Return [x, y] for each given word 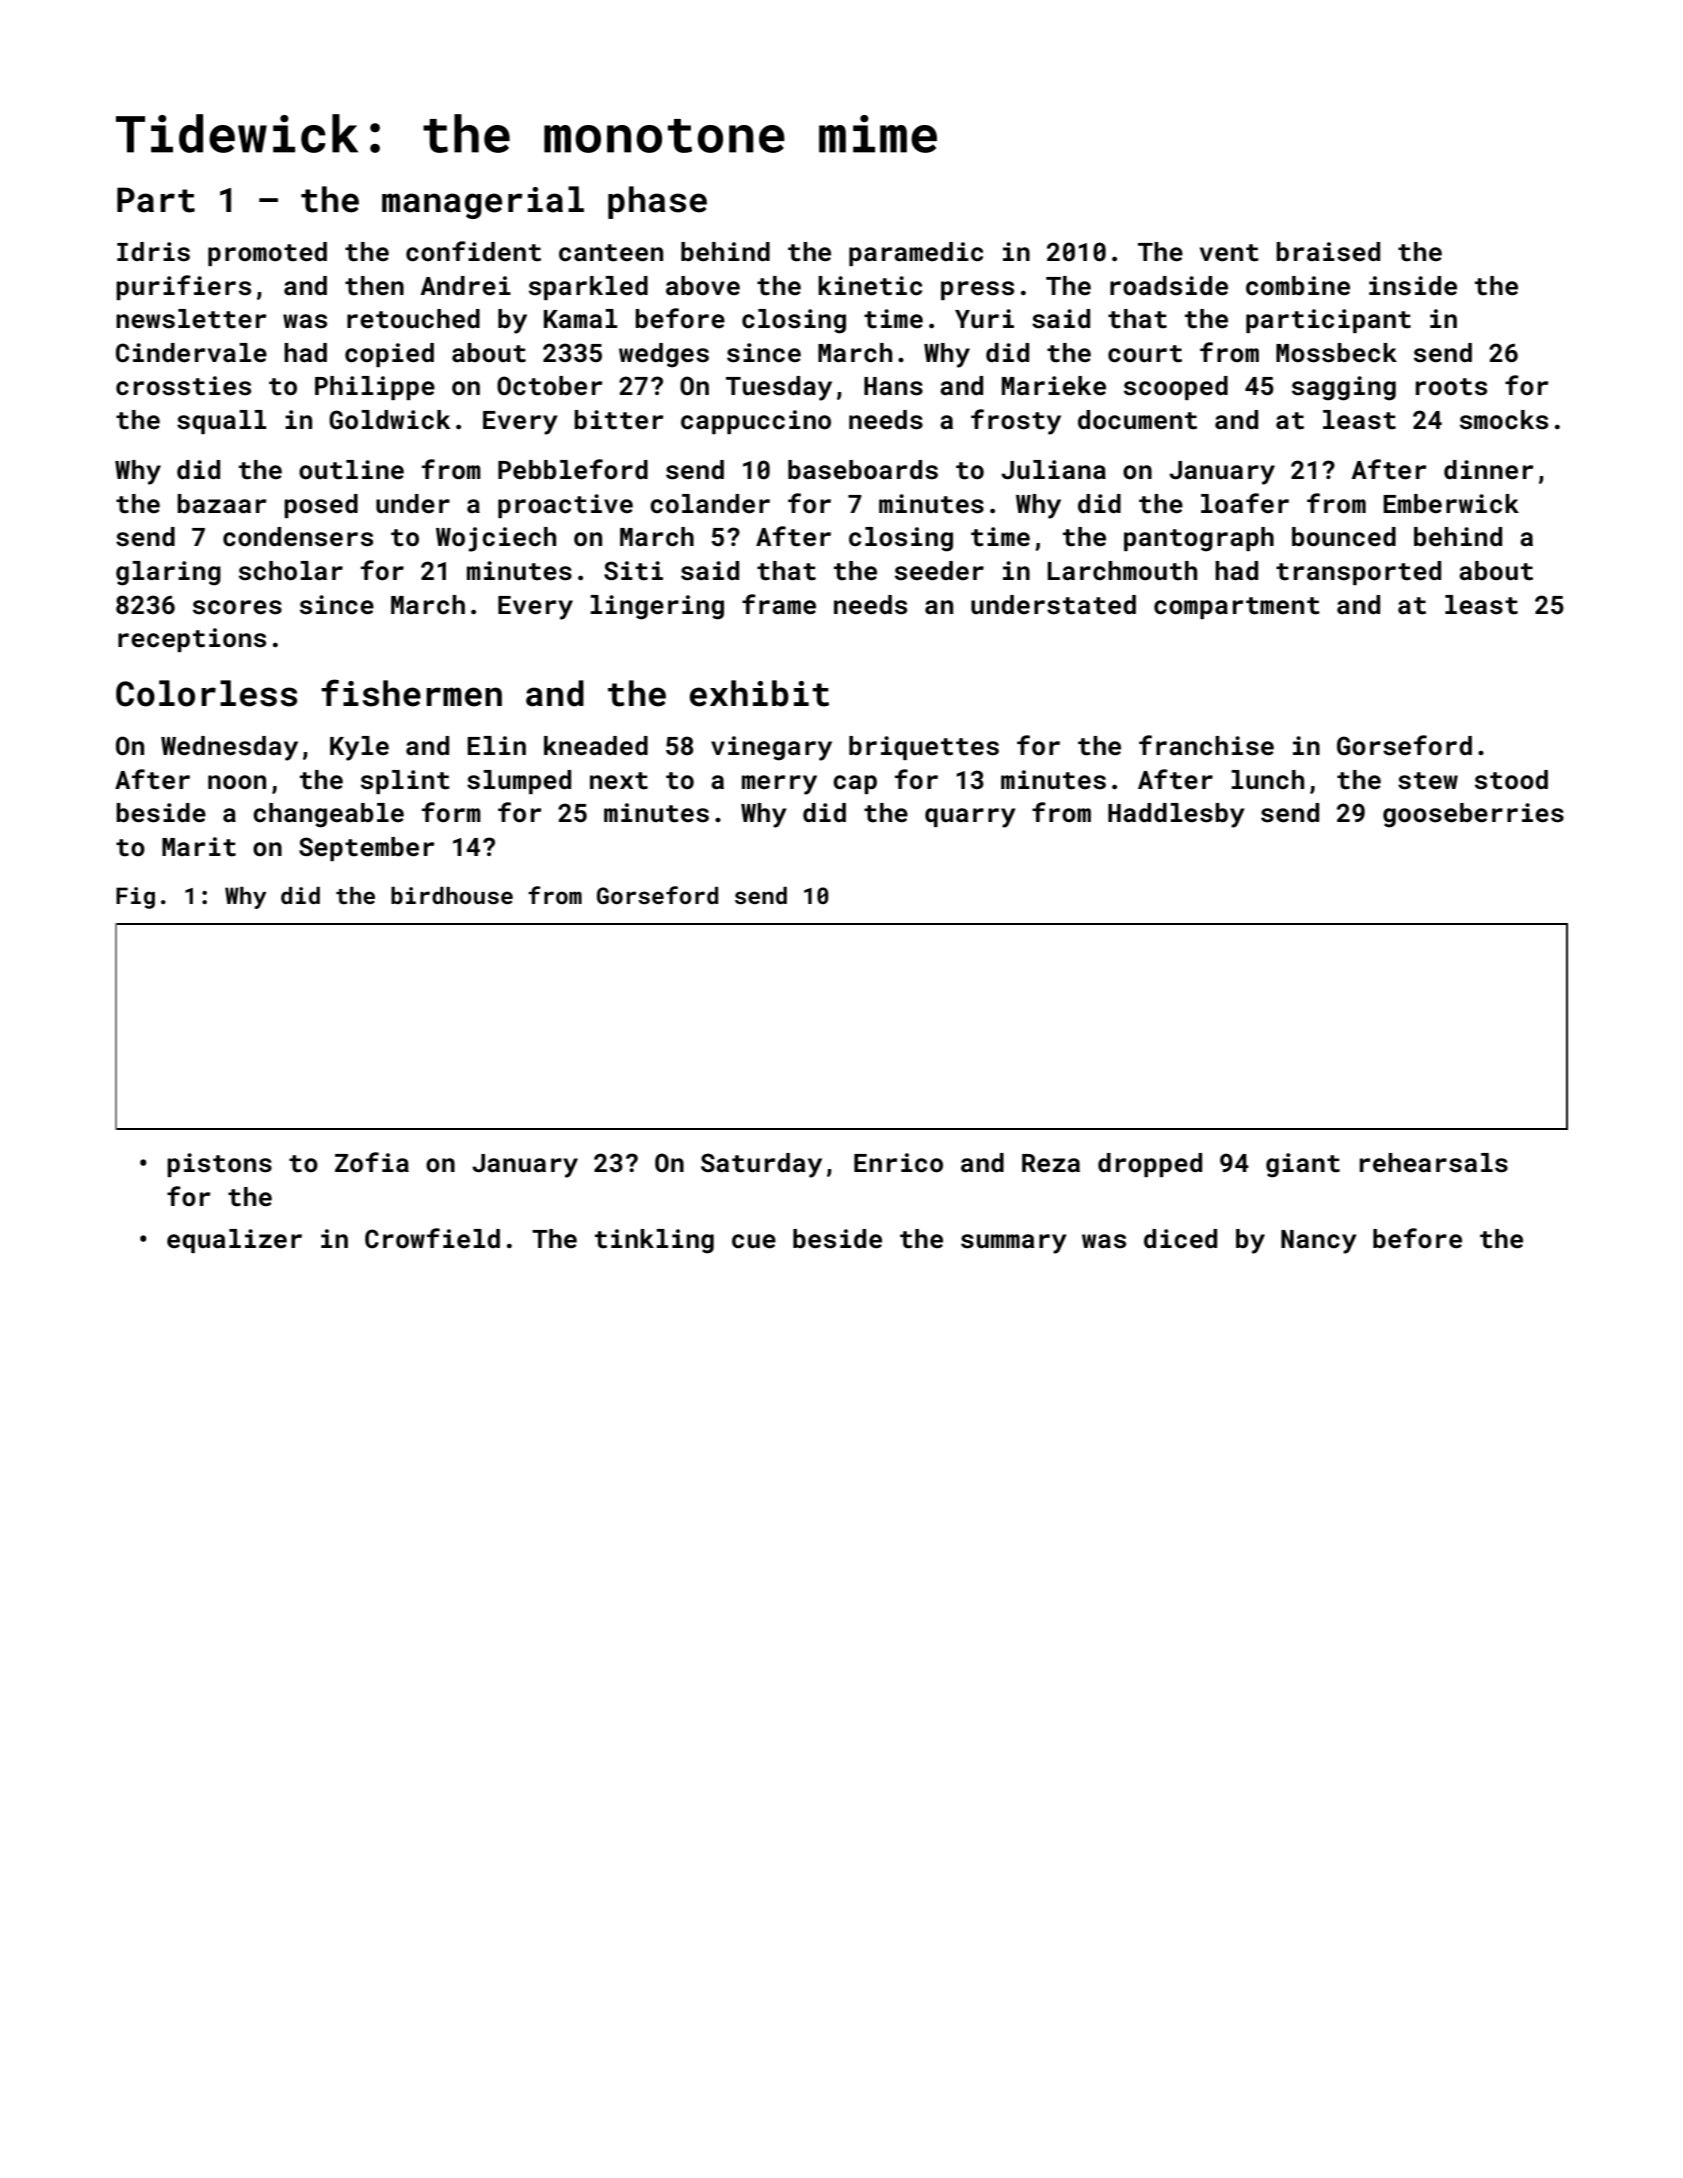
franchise [1206, 745]
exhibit [759, 693]
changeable [328, 815]
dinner [1488, 470]
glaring [168, 573]
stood [1511, 780]
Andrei [466, 286]
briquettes [924, 748]
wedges [664, 355]
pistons [219, 1165]
